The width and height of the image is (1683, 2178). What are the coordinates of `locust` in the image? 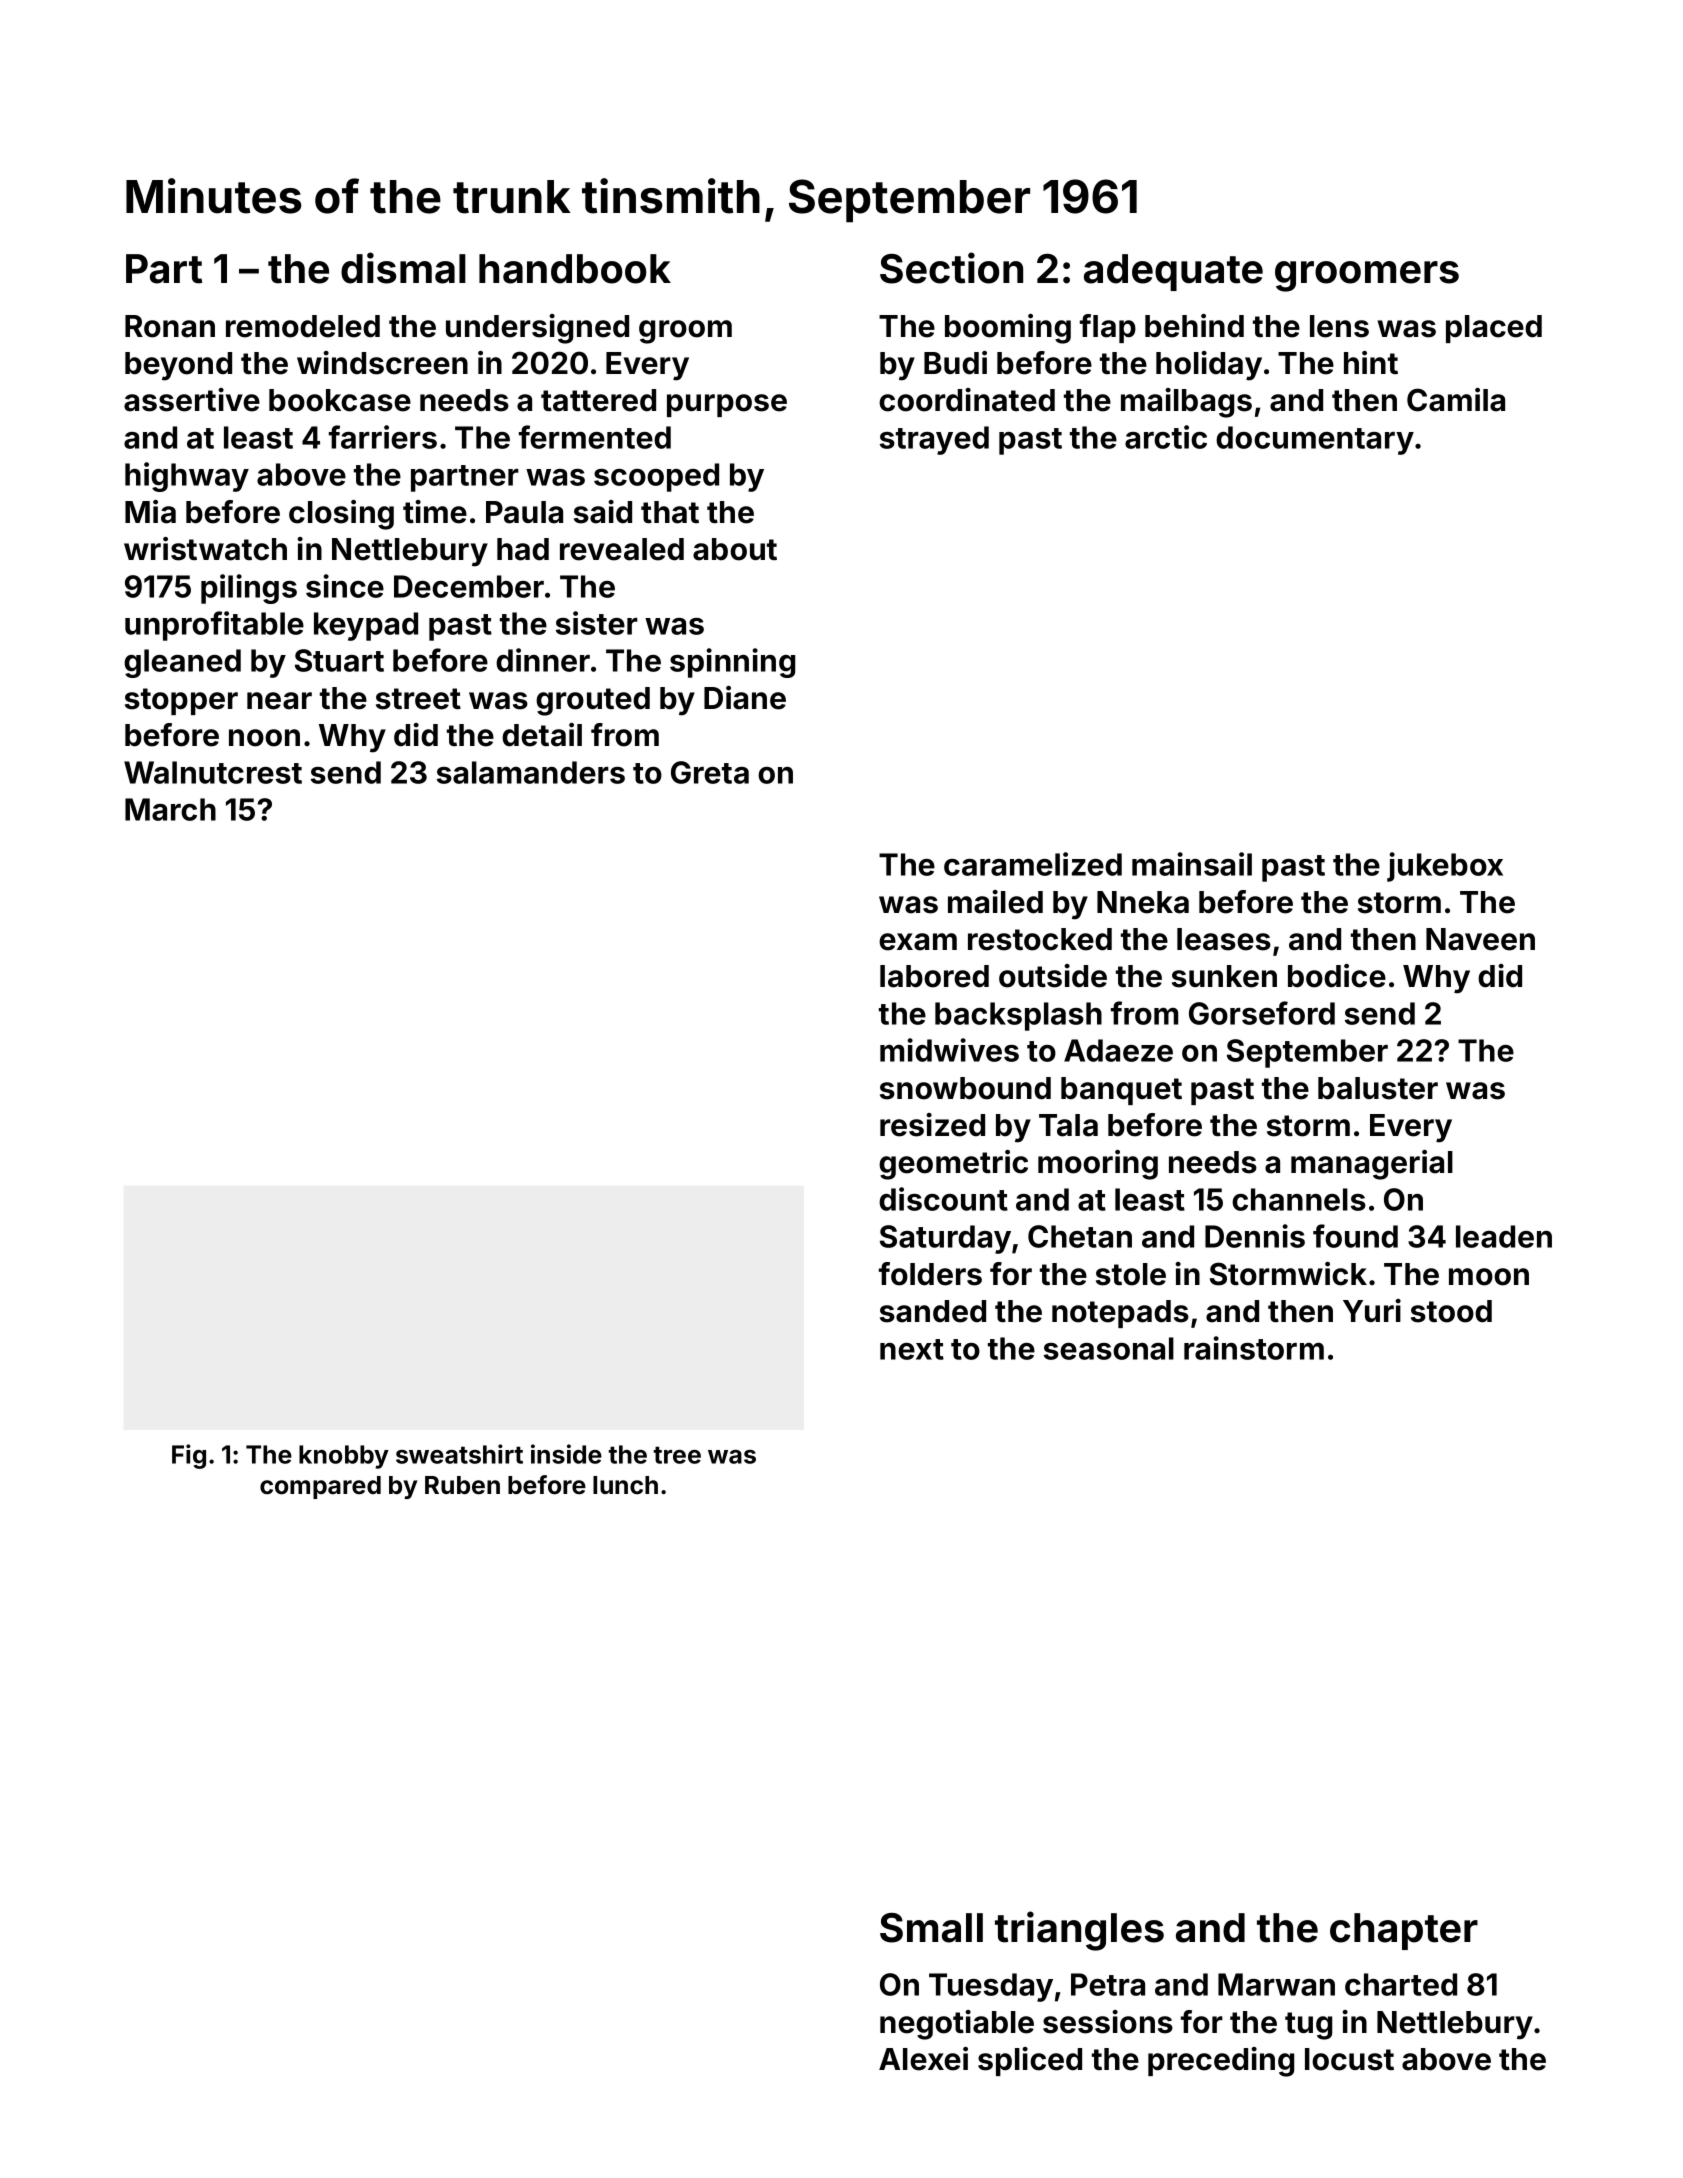 It's located at (1349, 2059).
